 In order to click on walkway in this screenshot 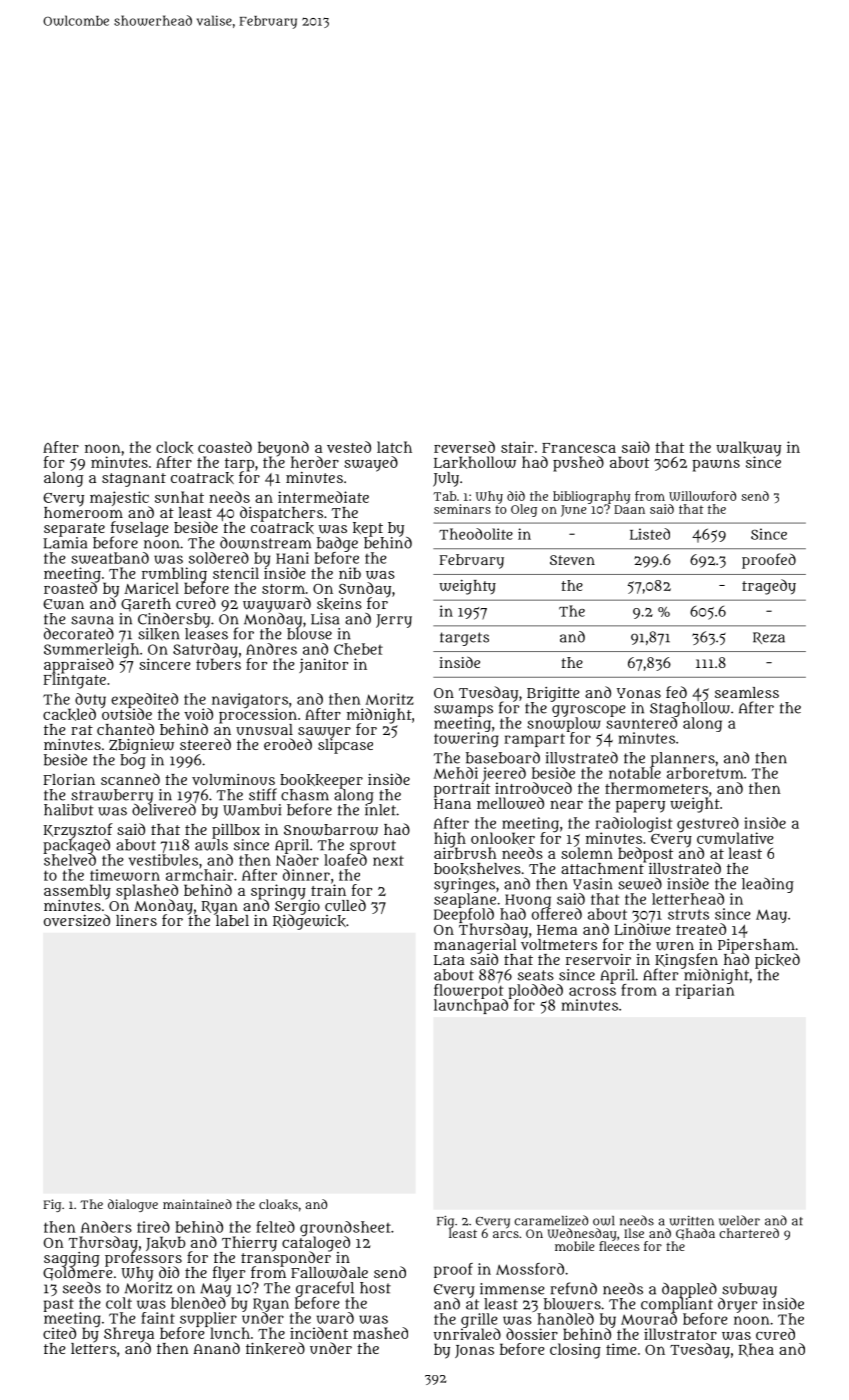, I will do `click(748, 448)`.
